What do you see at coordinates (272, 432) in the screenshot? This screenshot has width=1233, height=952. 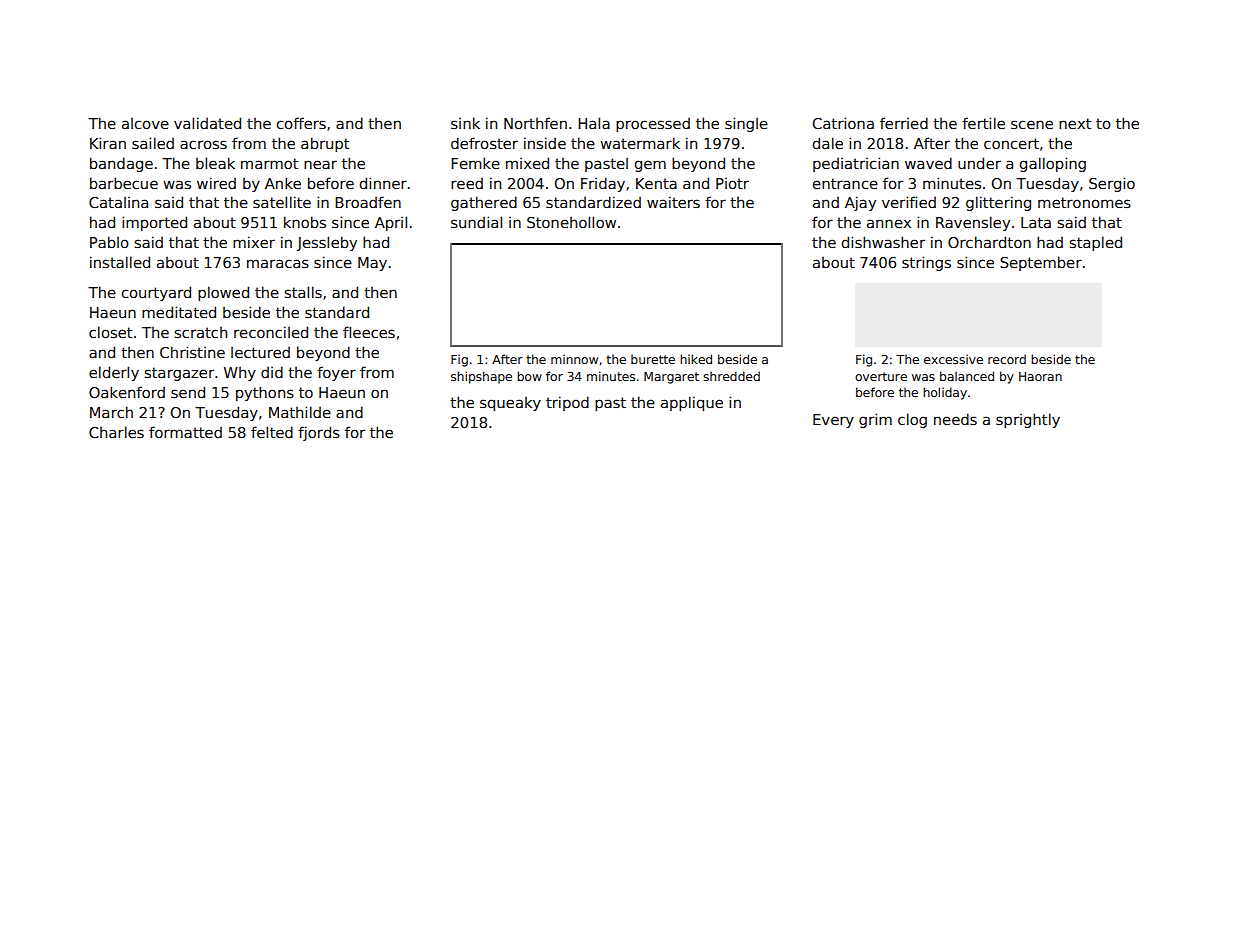 I see `felted` at bounding box center [272, 432].
